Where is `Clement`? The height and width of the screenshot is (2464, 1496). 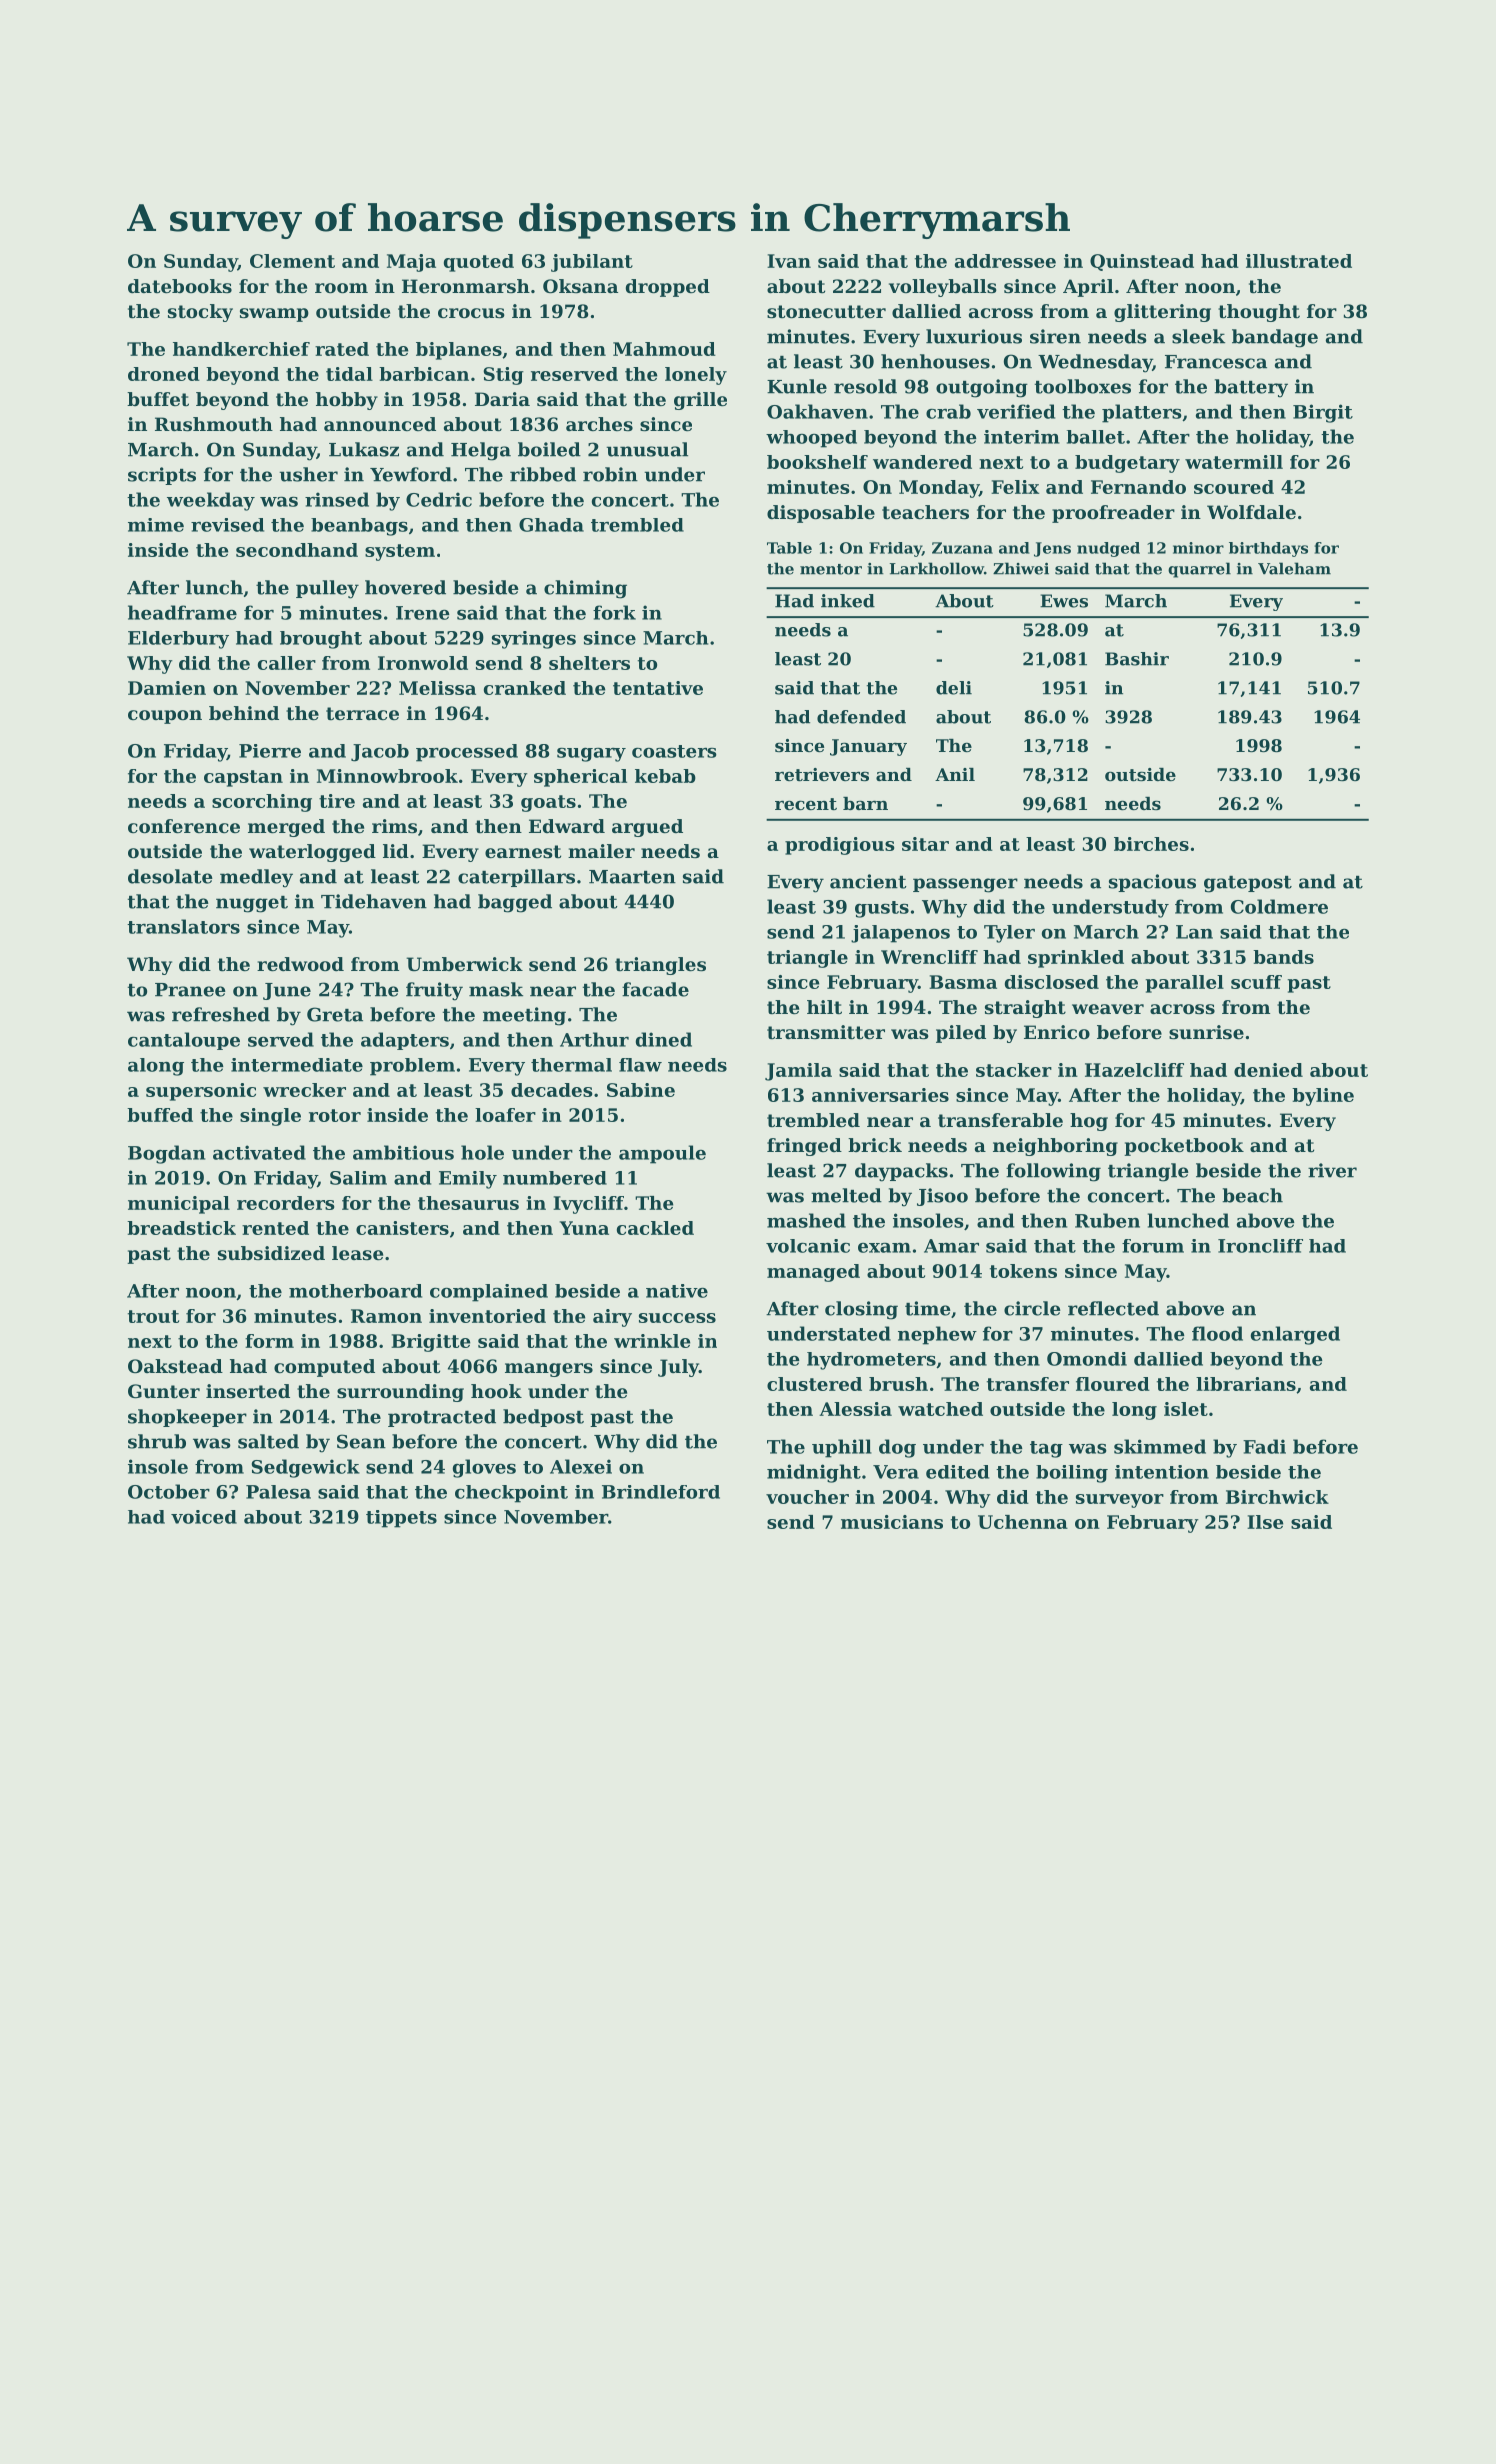
Clement is located at coordinates (292, 261).
